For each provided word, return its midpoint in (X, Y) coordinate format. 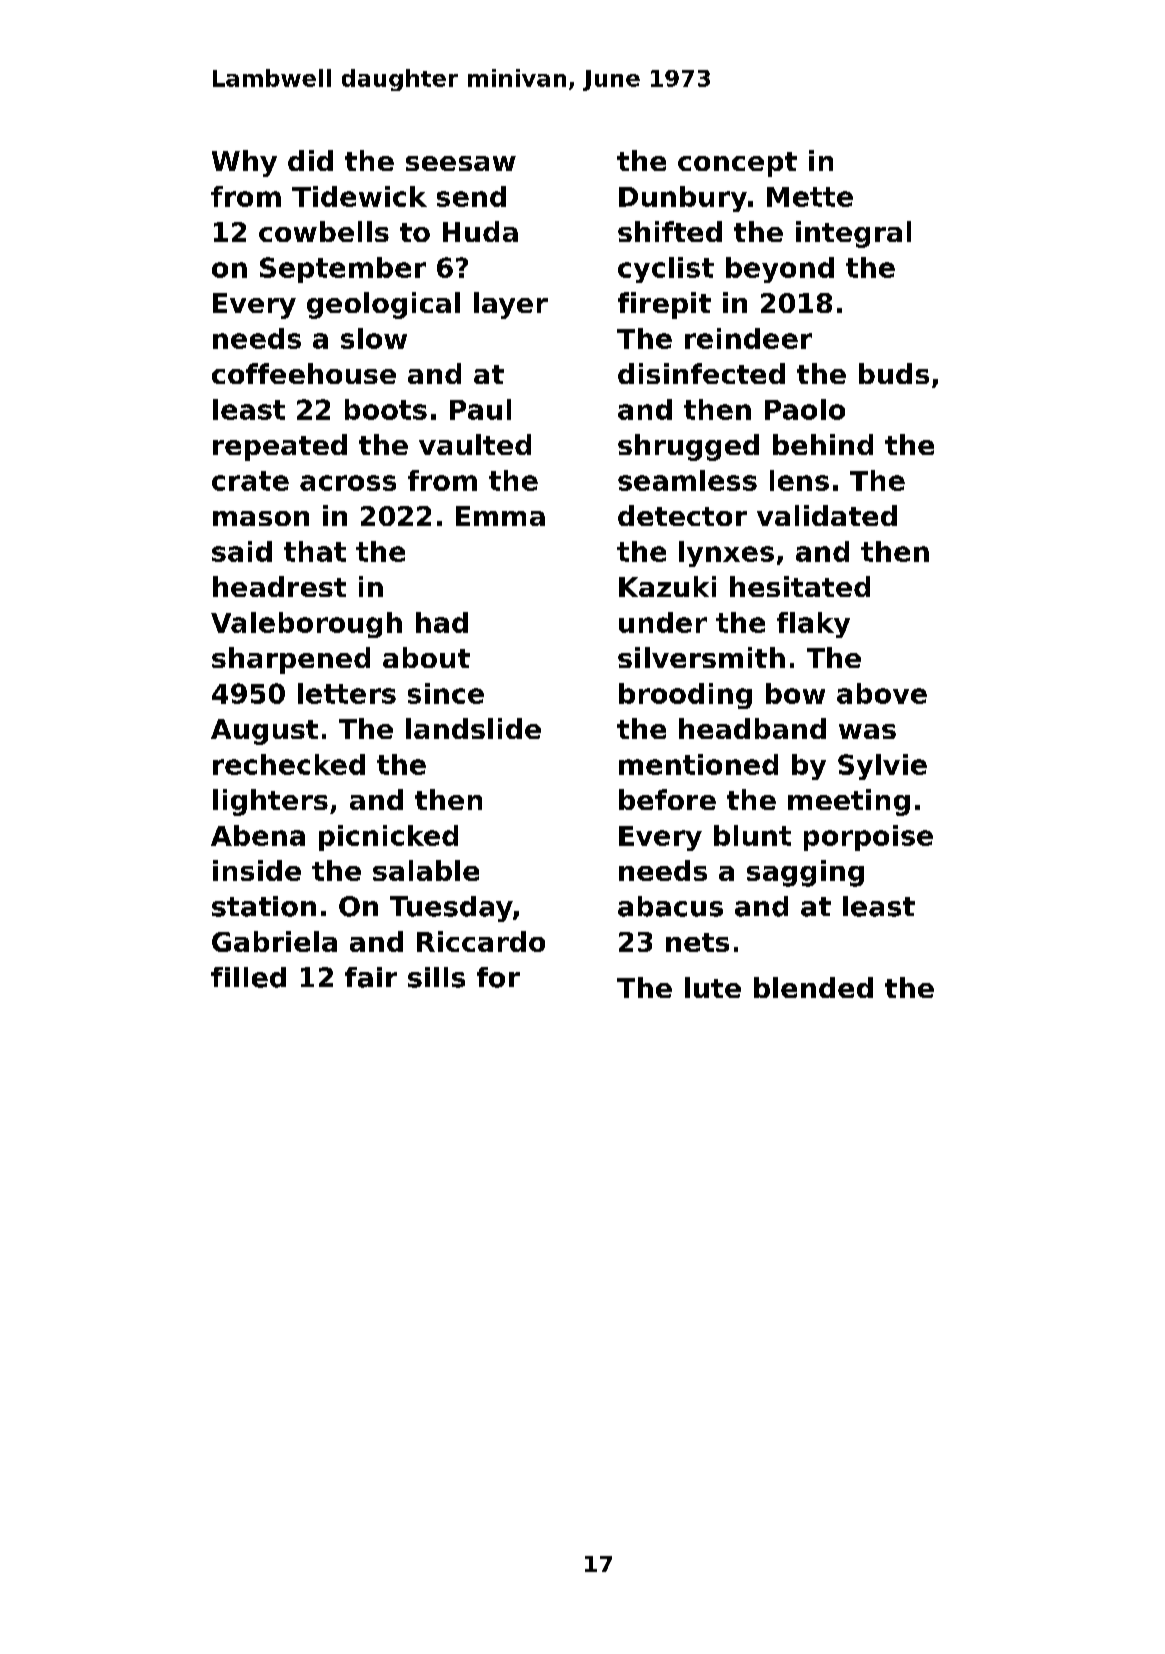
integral (853, 234)
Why (244, 163)
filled (248, 977)
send (471, 196)
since (446, 693)
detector (682, 515)
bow (795, 693)
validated (827, 515)
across (348, 483)
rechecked (289, 764)
